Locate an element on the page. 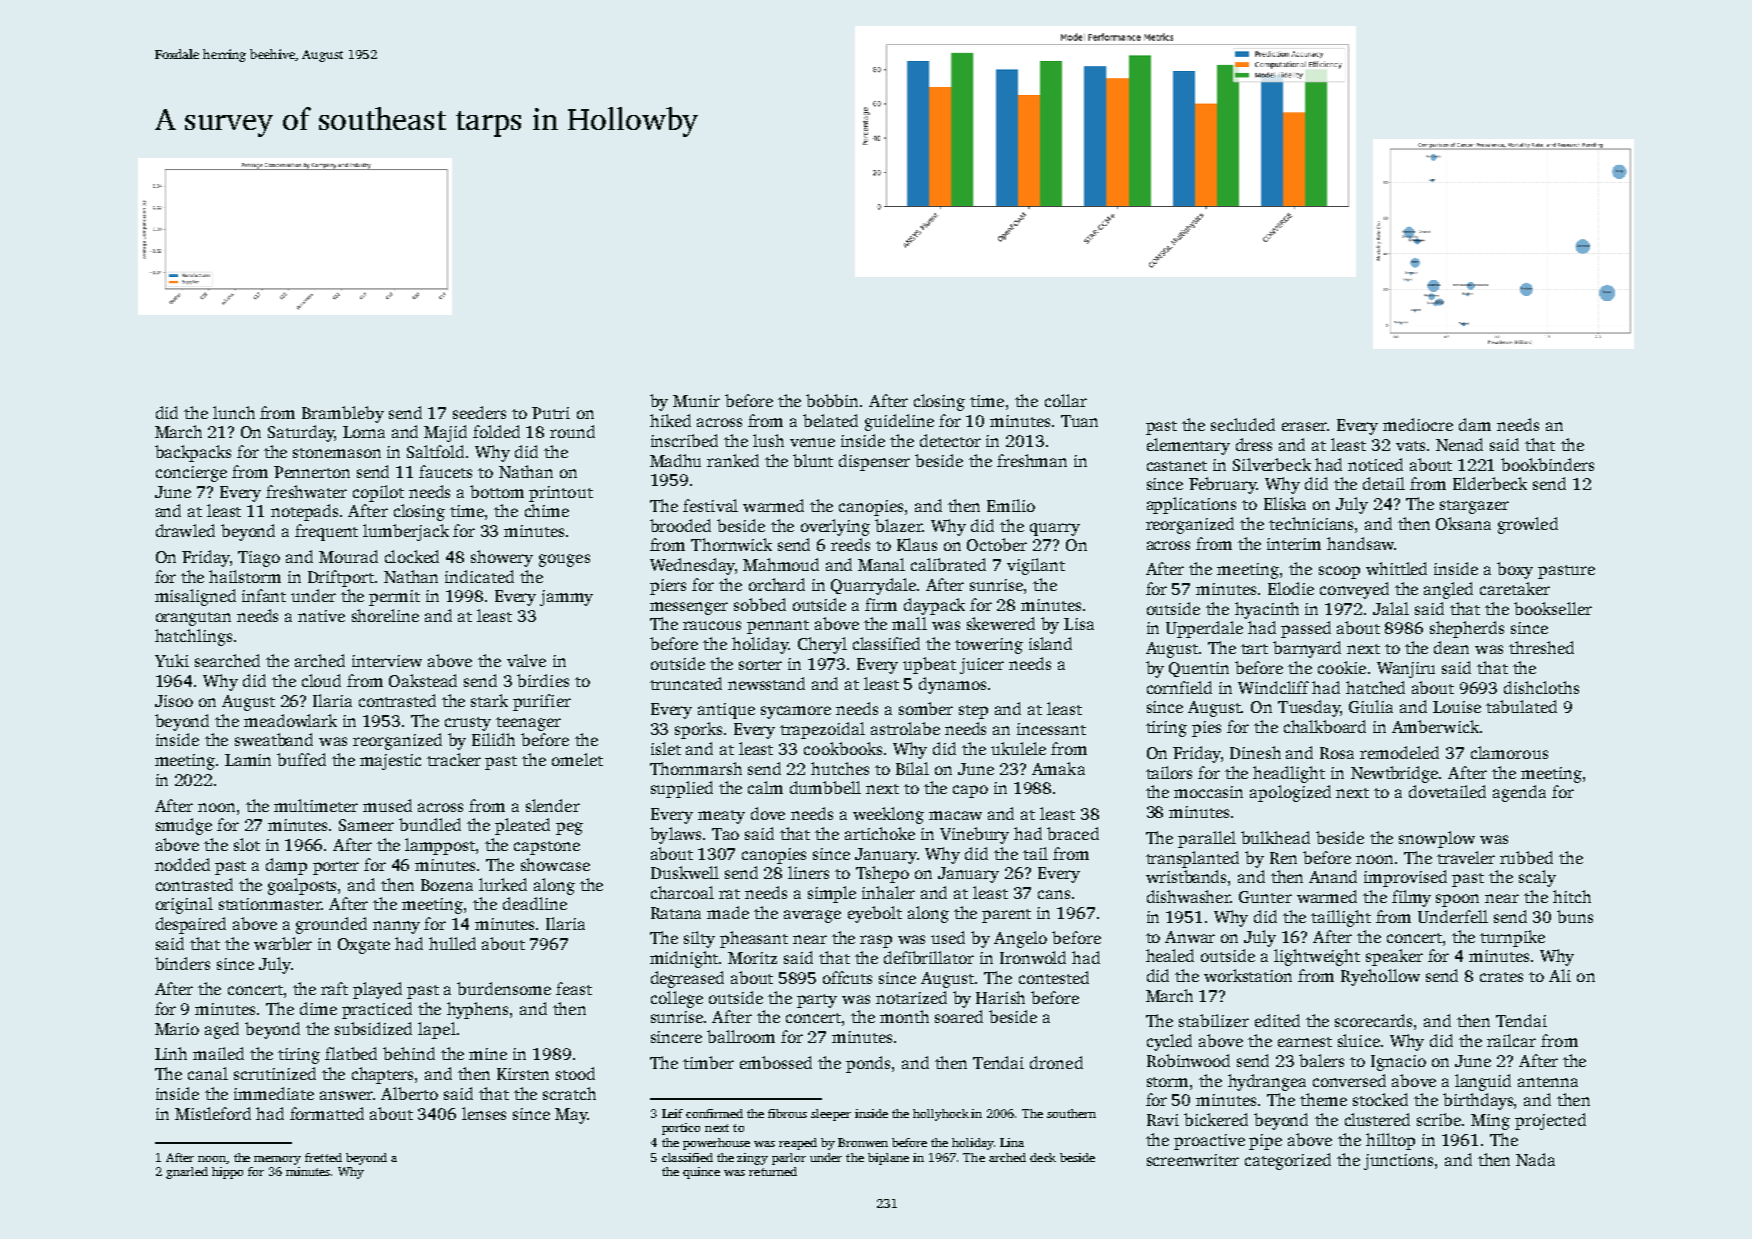 Image resolution: width=1752 pixels, height=1239 pixels. jammy is located at coordinates (566, 598).
